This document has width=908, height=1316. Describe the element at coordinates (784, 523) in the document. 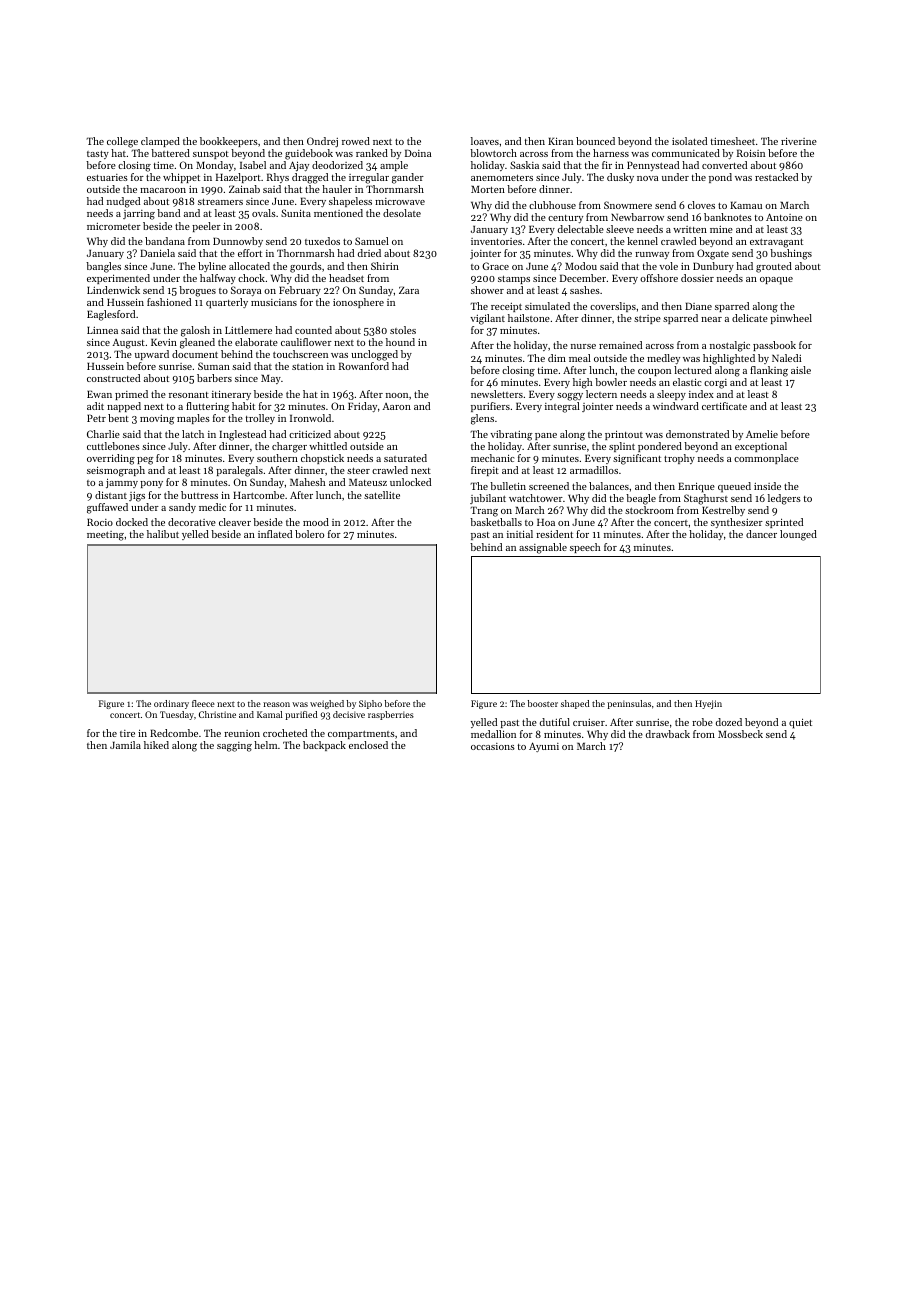

I see `sprinted` at that location.
